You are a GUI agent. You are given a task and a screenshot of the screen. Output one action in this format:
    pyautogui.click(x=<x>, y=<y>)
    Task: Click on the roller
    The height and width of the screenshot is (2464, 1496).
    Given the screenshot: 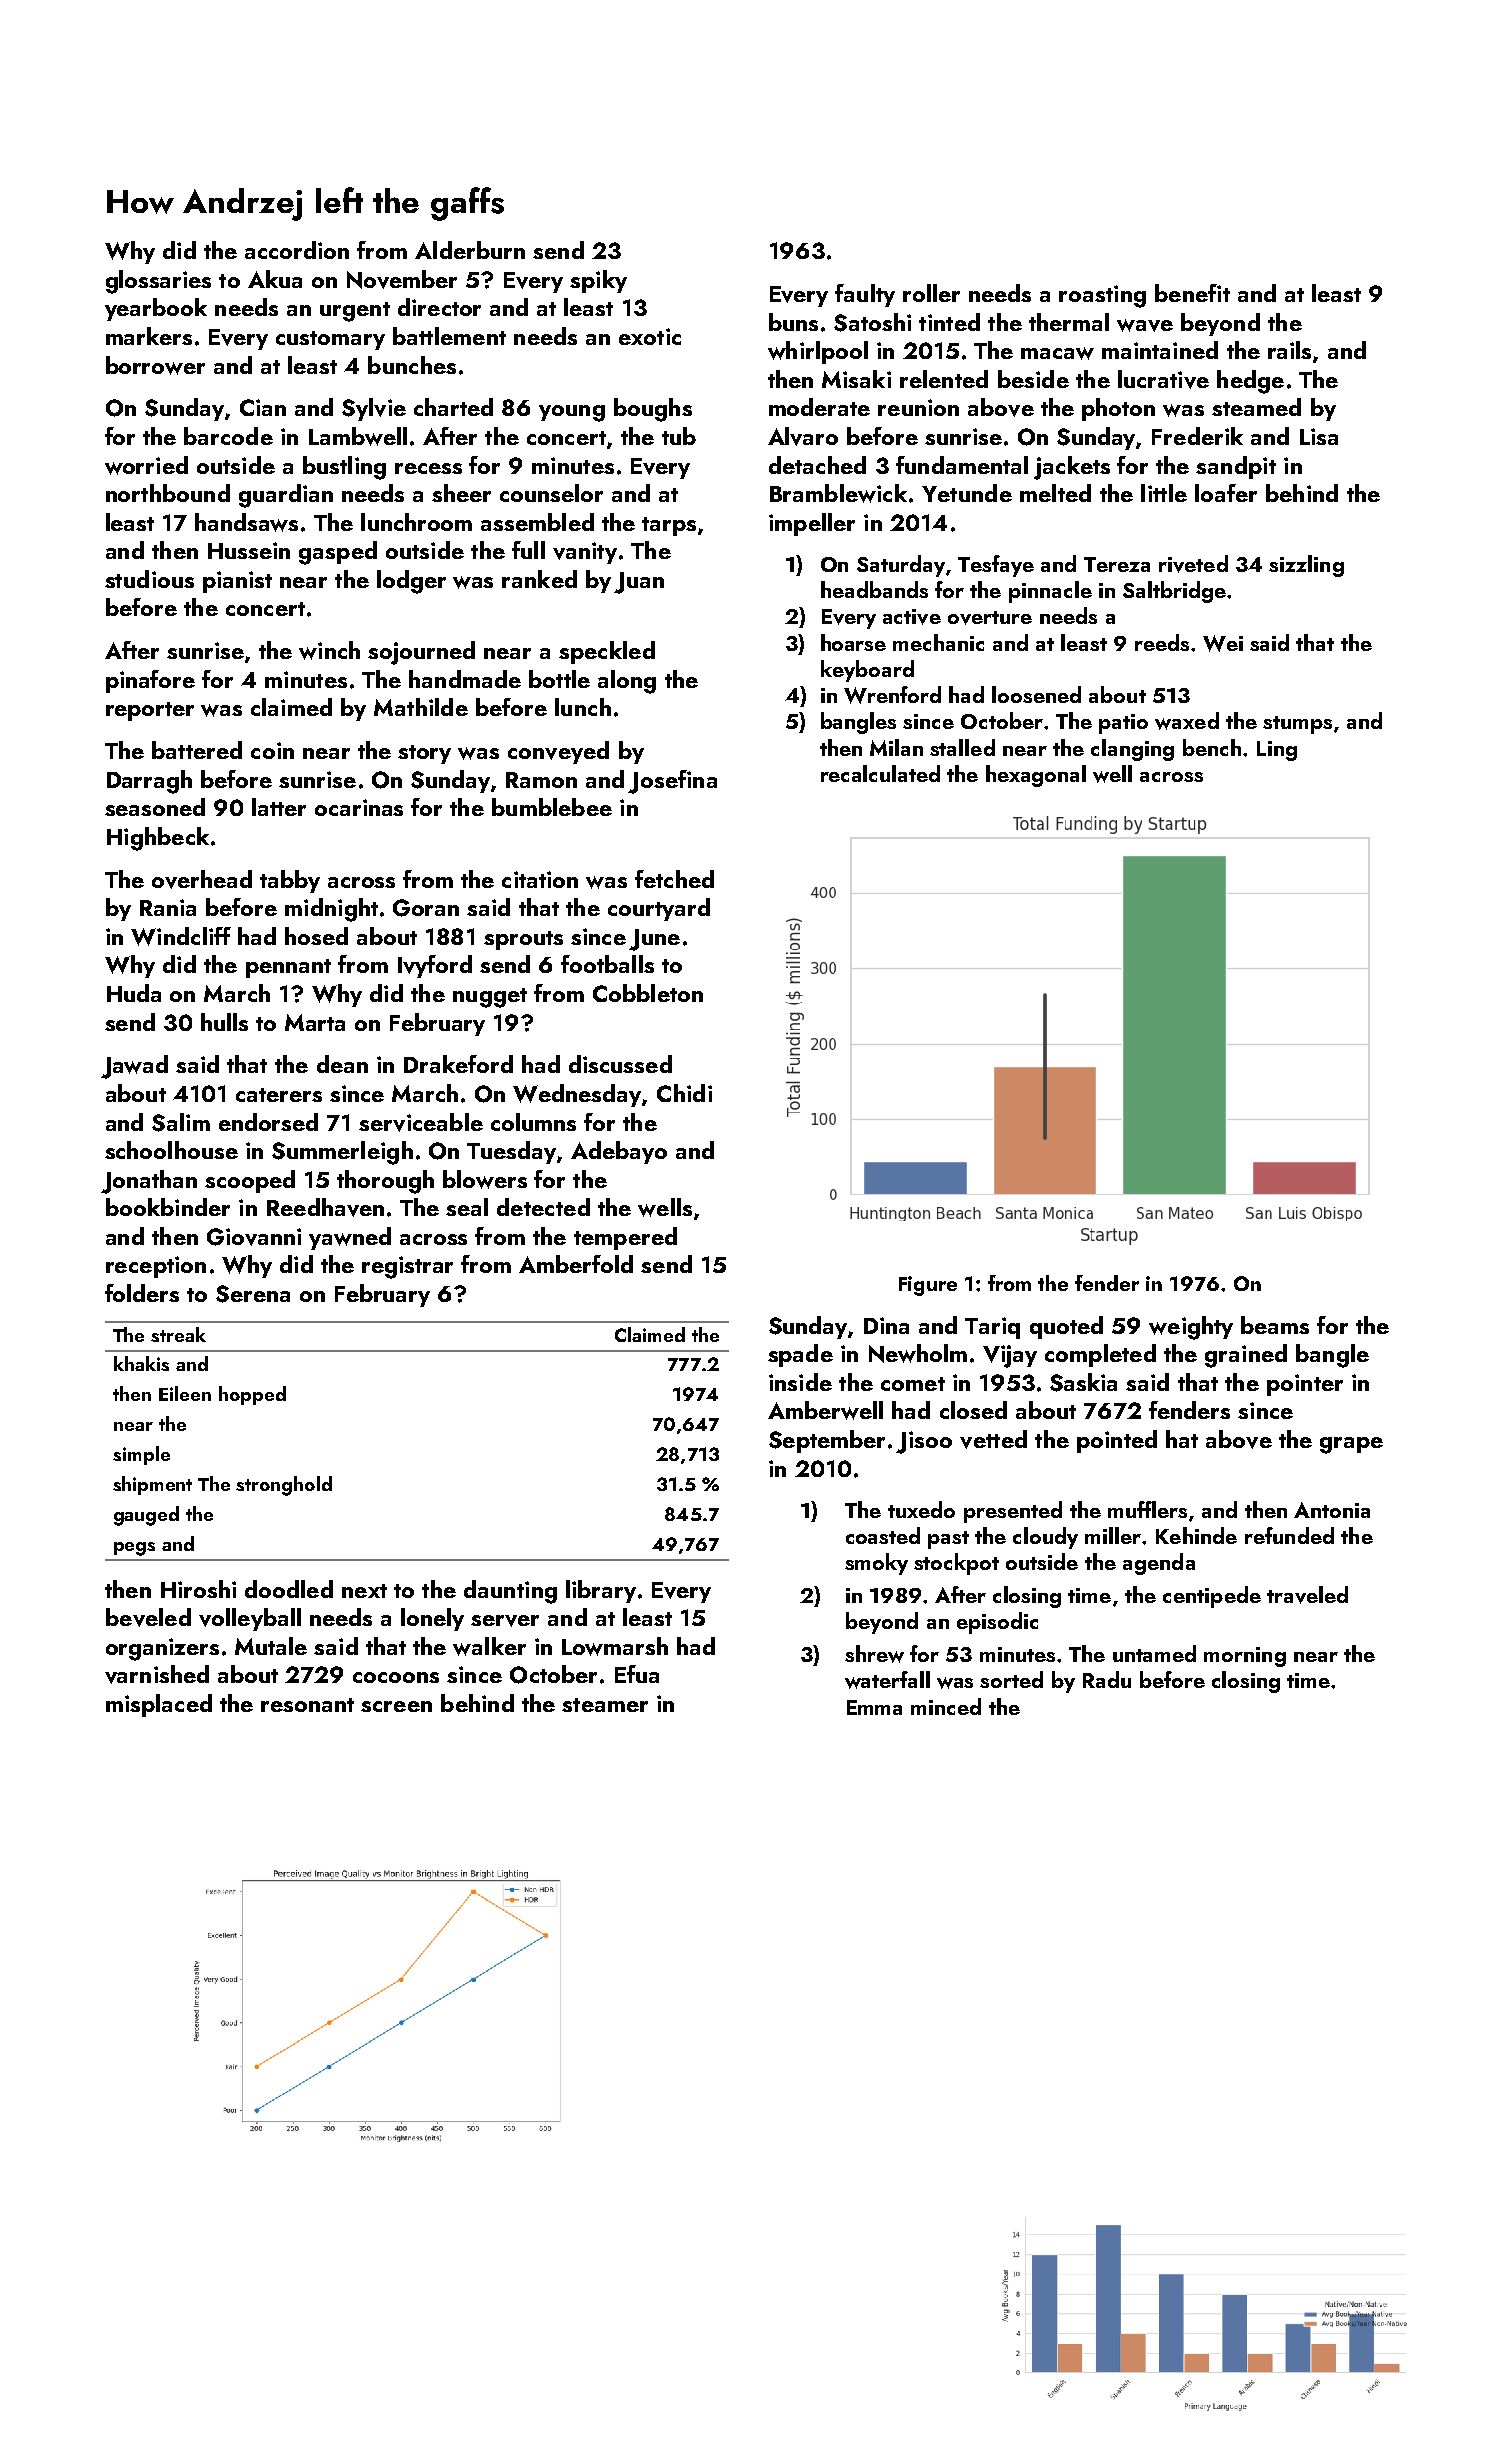 What is the action you would take?
    pyautogui.click(x=931, y=293)
